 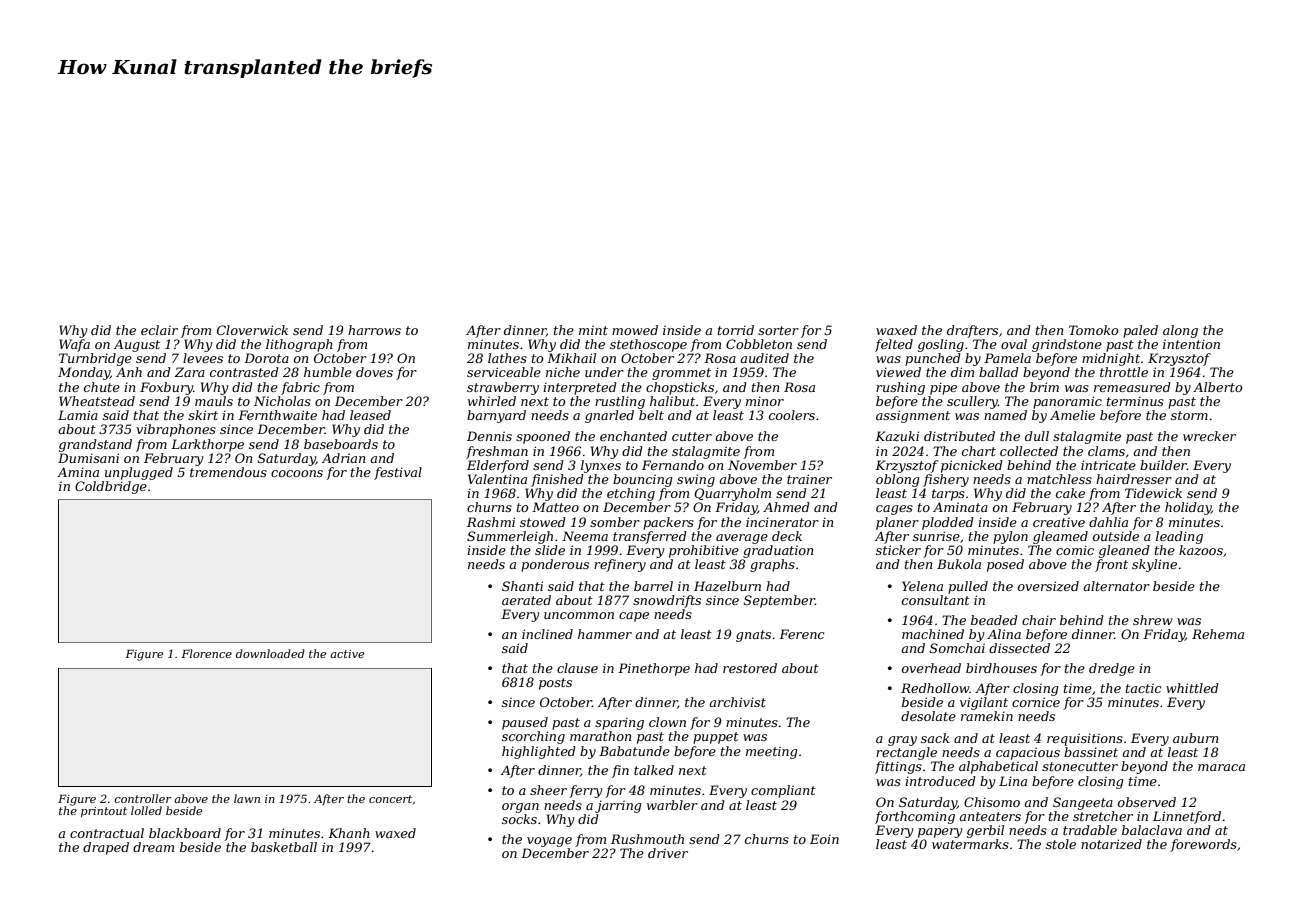 What do you see at coordinates (84, 373) in the image?
I see `Monday` at bounding box center [84, 373].
